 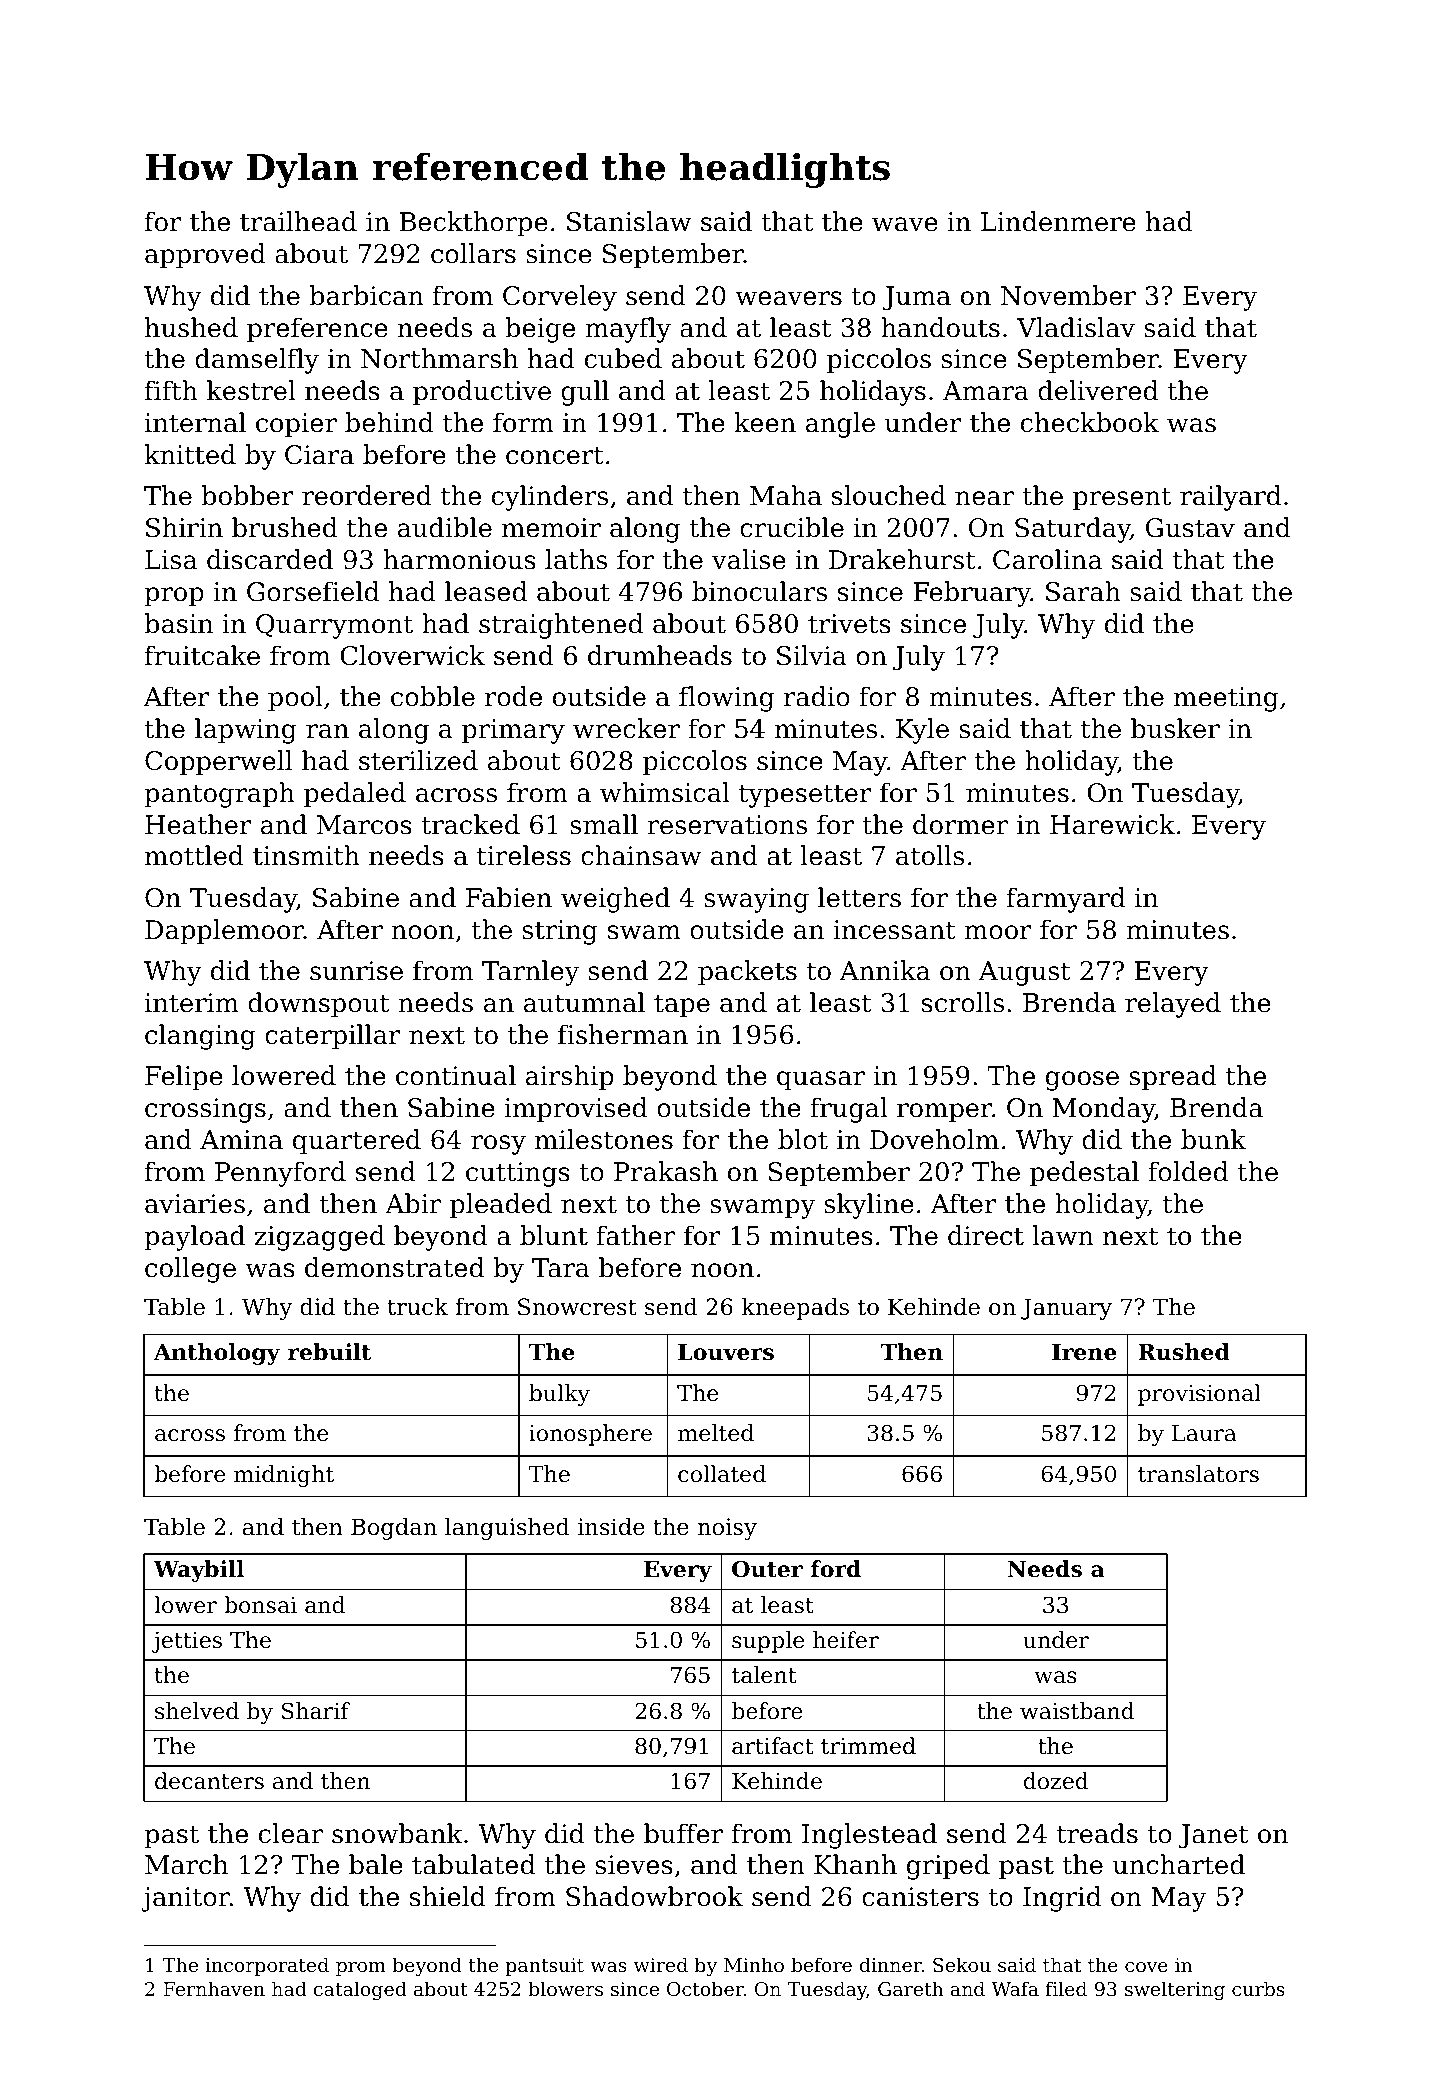 I want to click on Lindenmere, so click(x=1058, y=221).
